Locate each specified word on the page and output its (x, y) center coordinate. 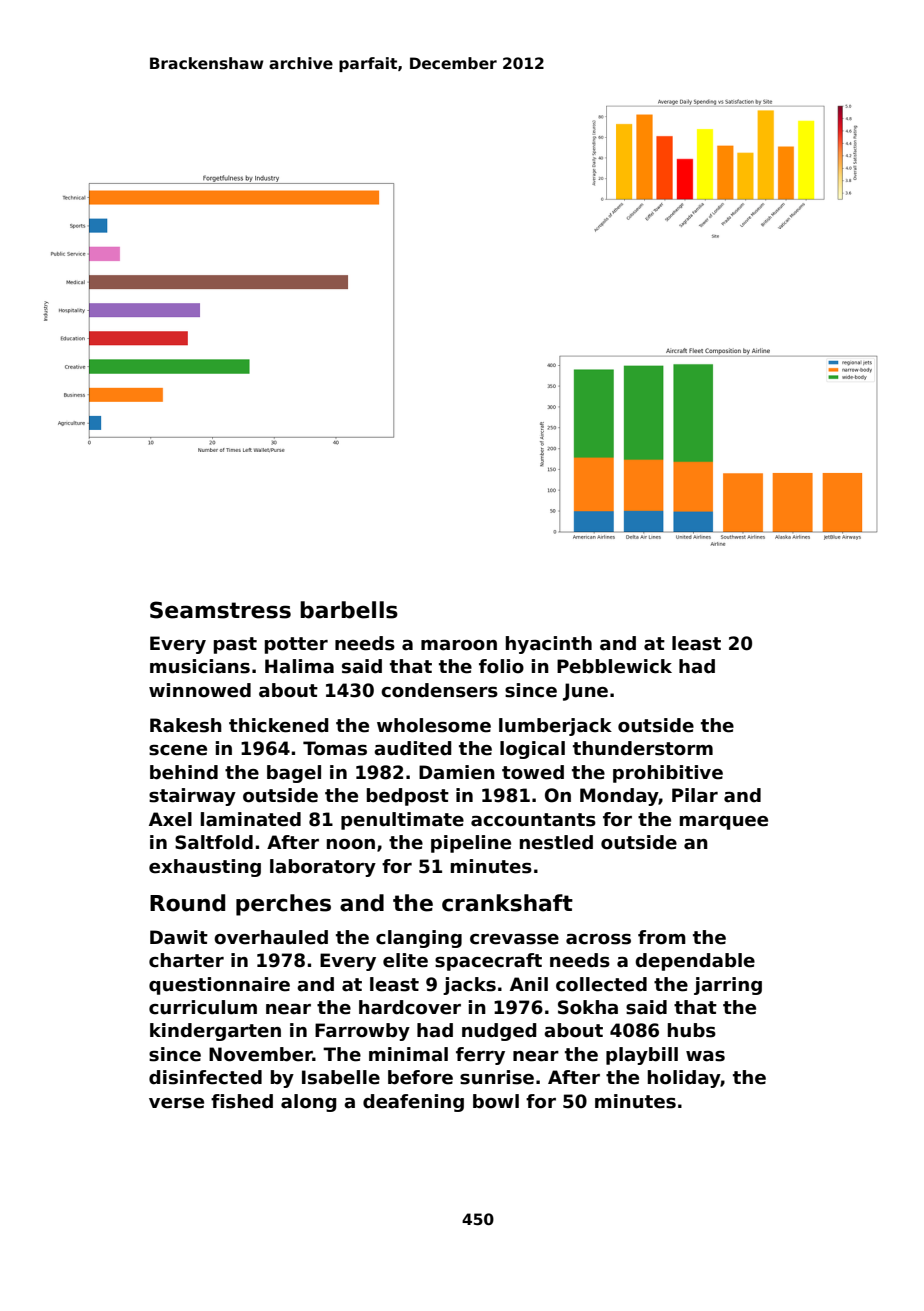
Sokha (588, 1007)
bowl (496, 1101)
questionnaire (219, 986)
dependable (695, 962)
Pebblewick (614, 666)
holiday (684, 1079)
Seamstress (220, 610)
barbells (349, 610)
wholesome (434, 725)
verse (176, 1103)
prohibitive (668, 774)
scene (178, 750)
